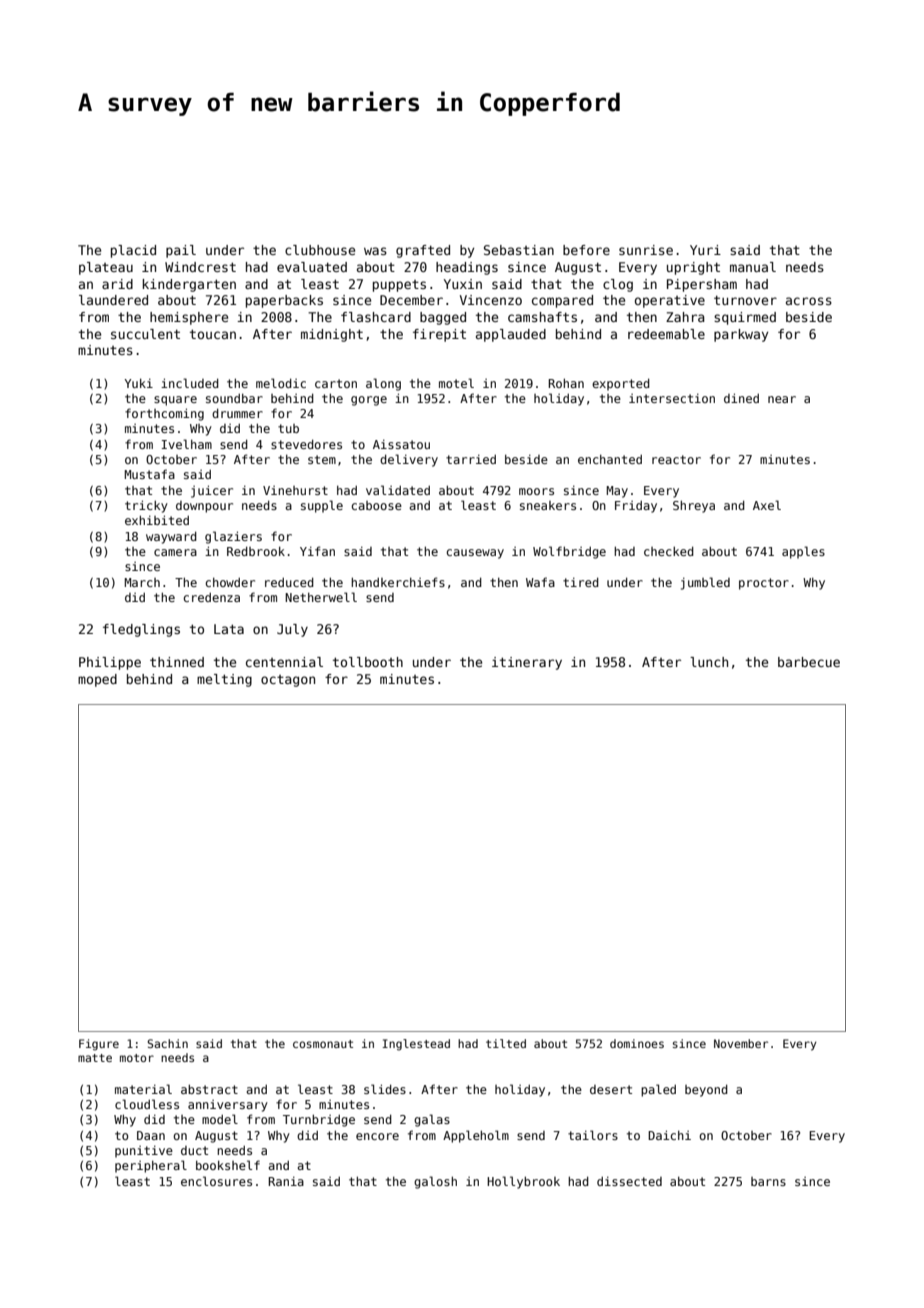 This screenshot has width=924, height=1308. What do you see at coordinates (741, 1043) in the screenshot?
I see `November` at bounding box center [741, 1043].
